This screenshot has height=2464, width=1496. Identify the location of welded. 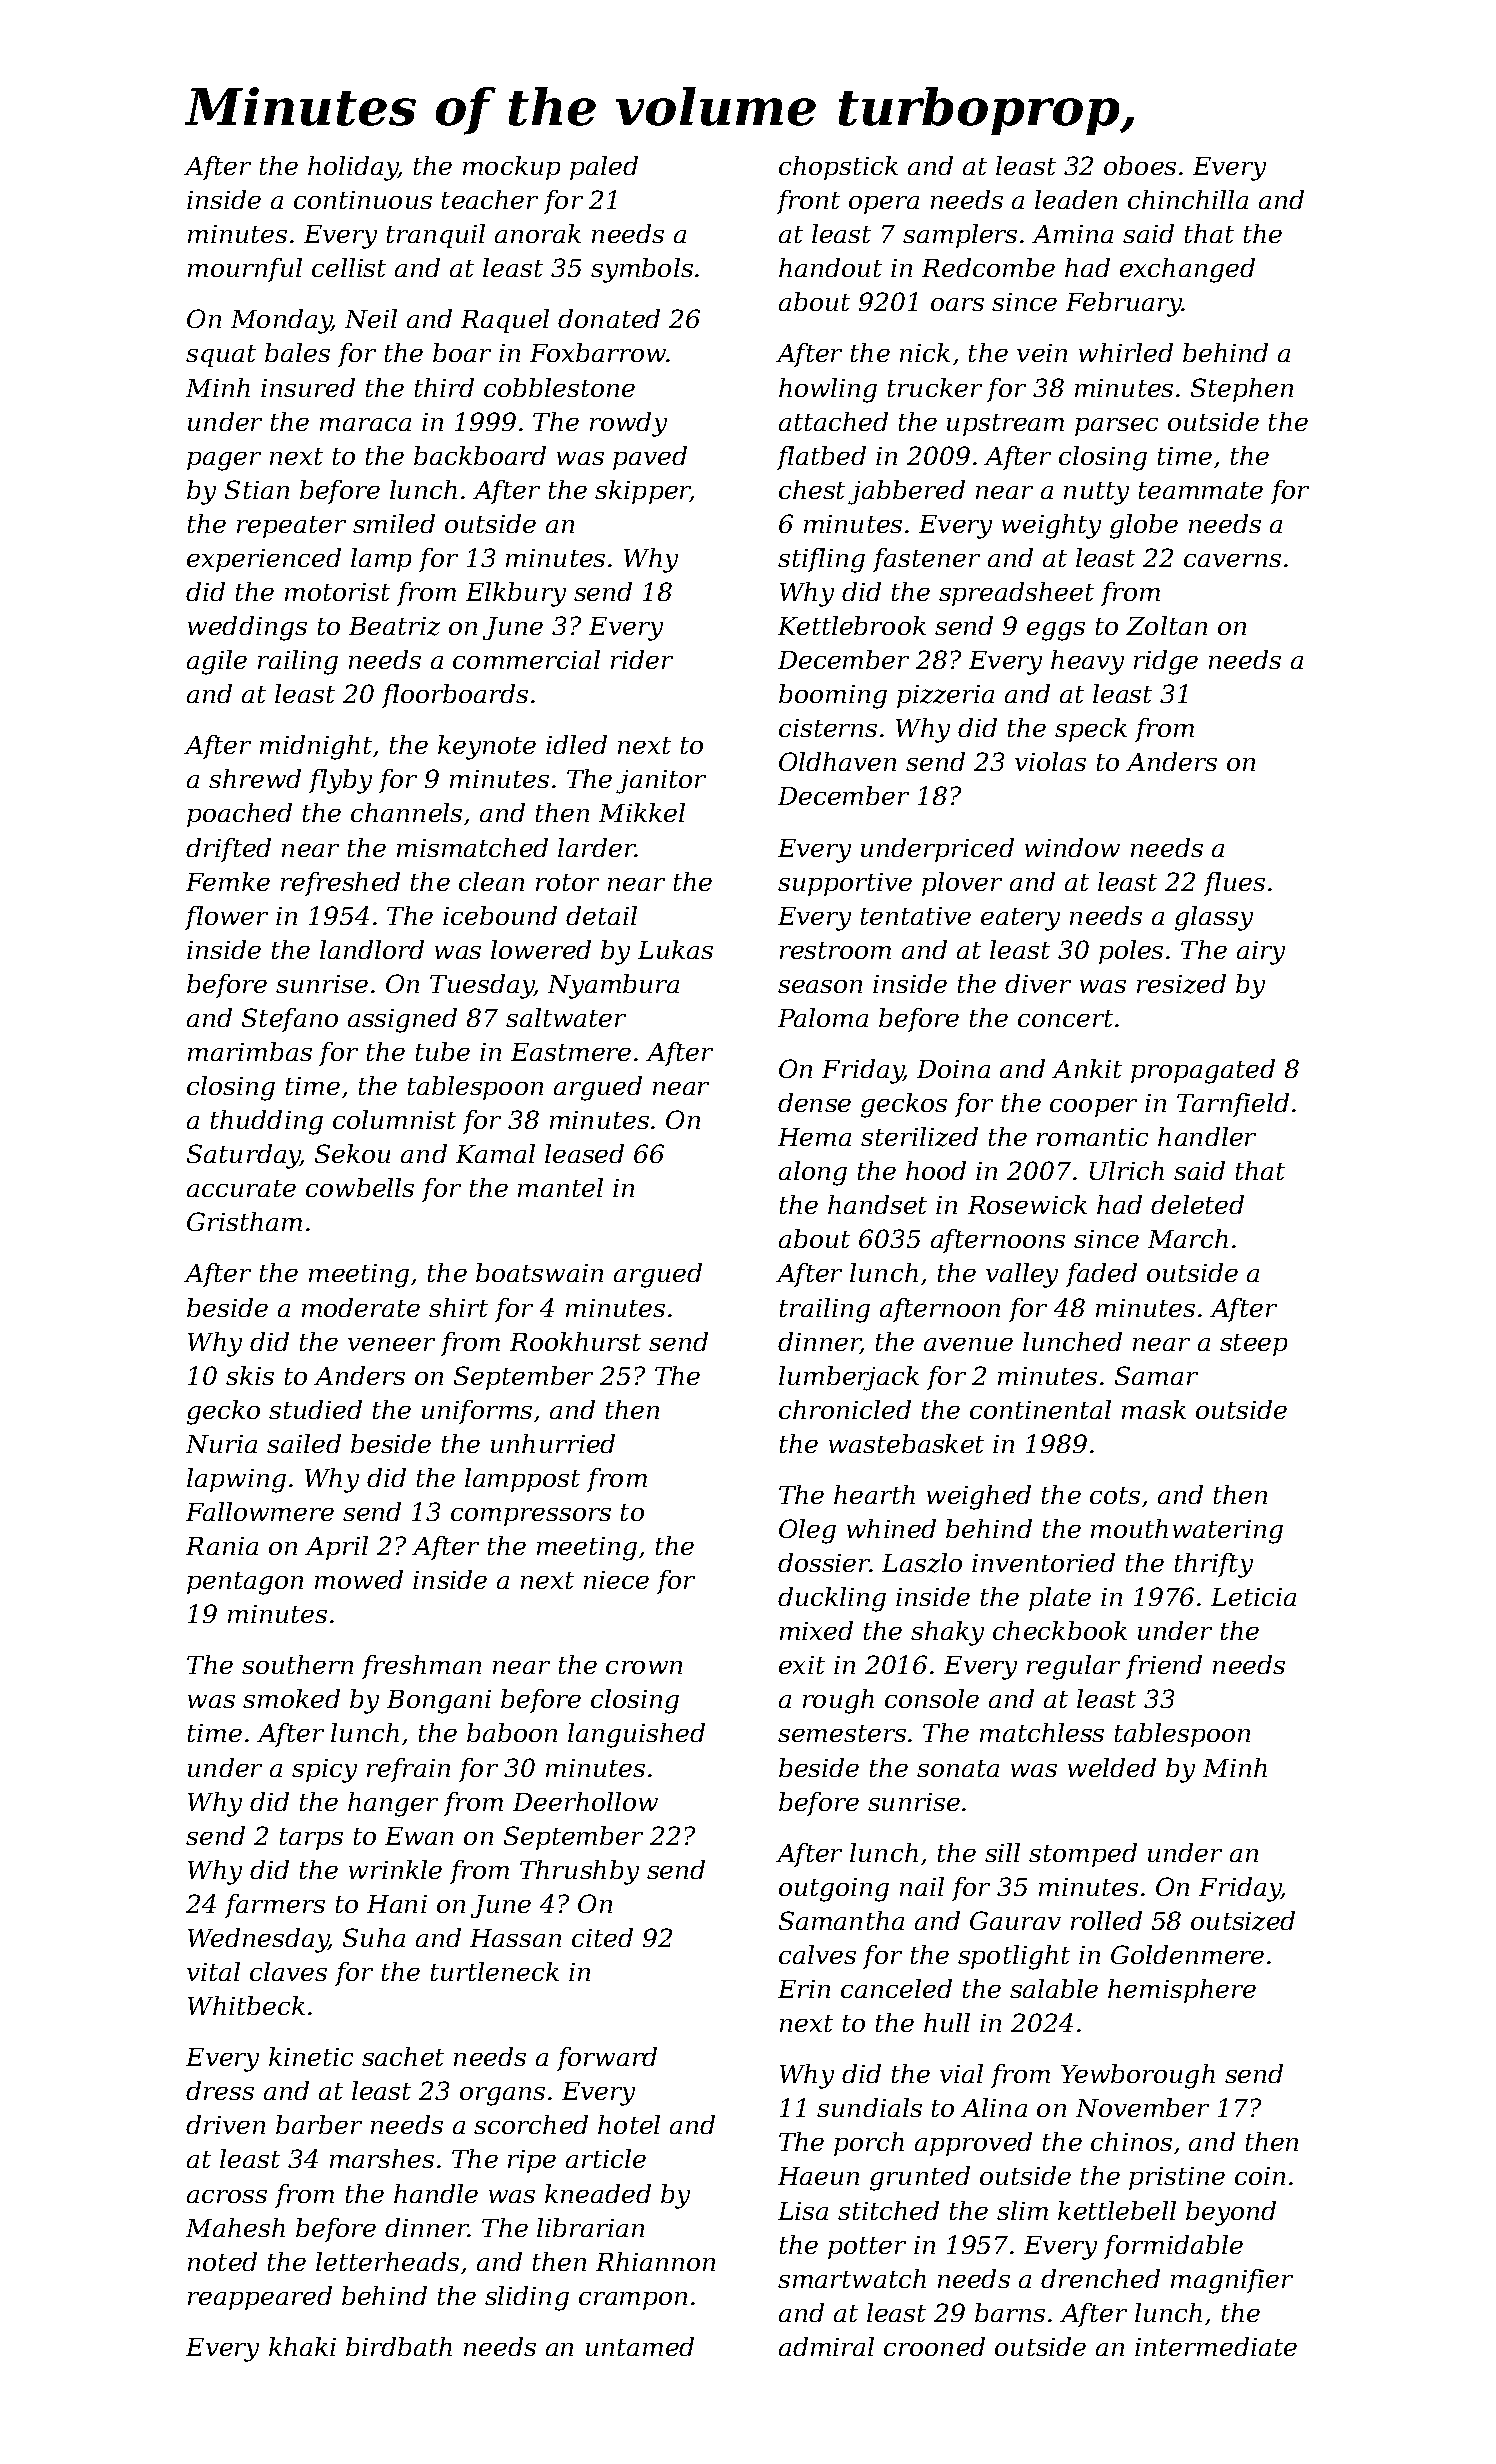
(1112, 1767).
